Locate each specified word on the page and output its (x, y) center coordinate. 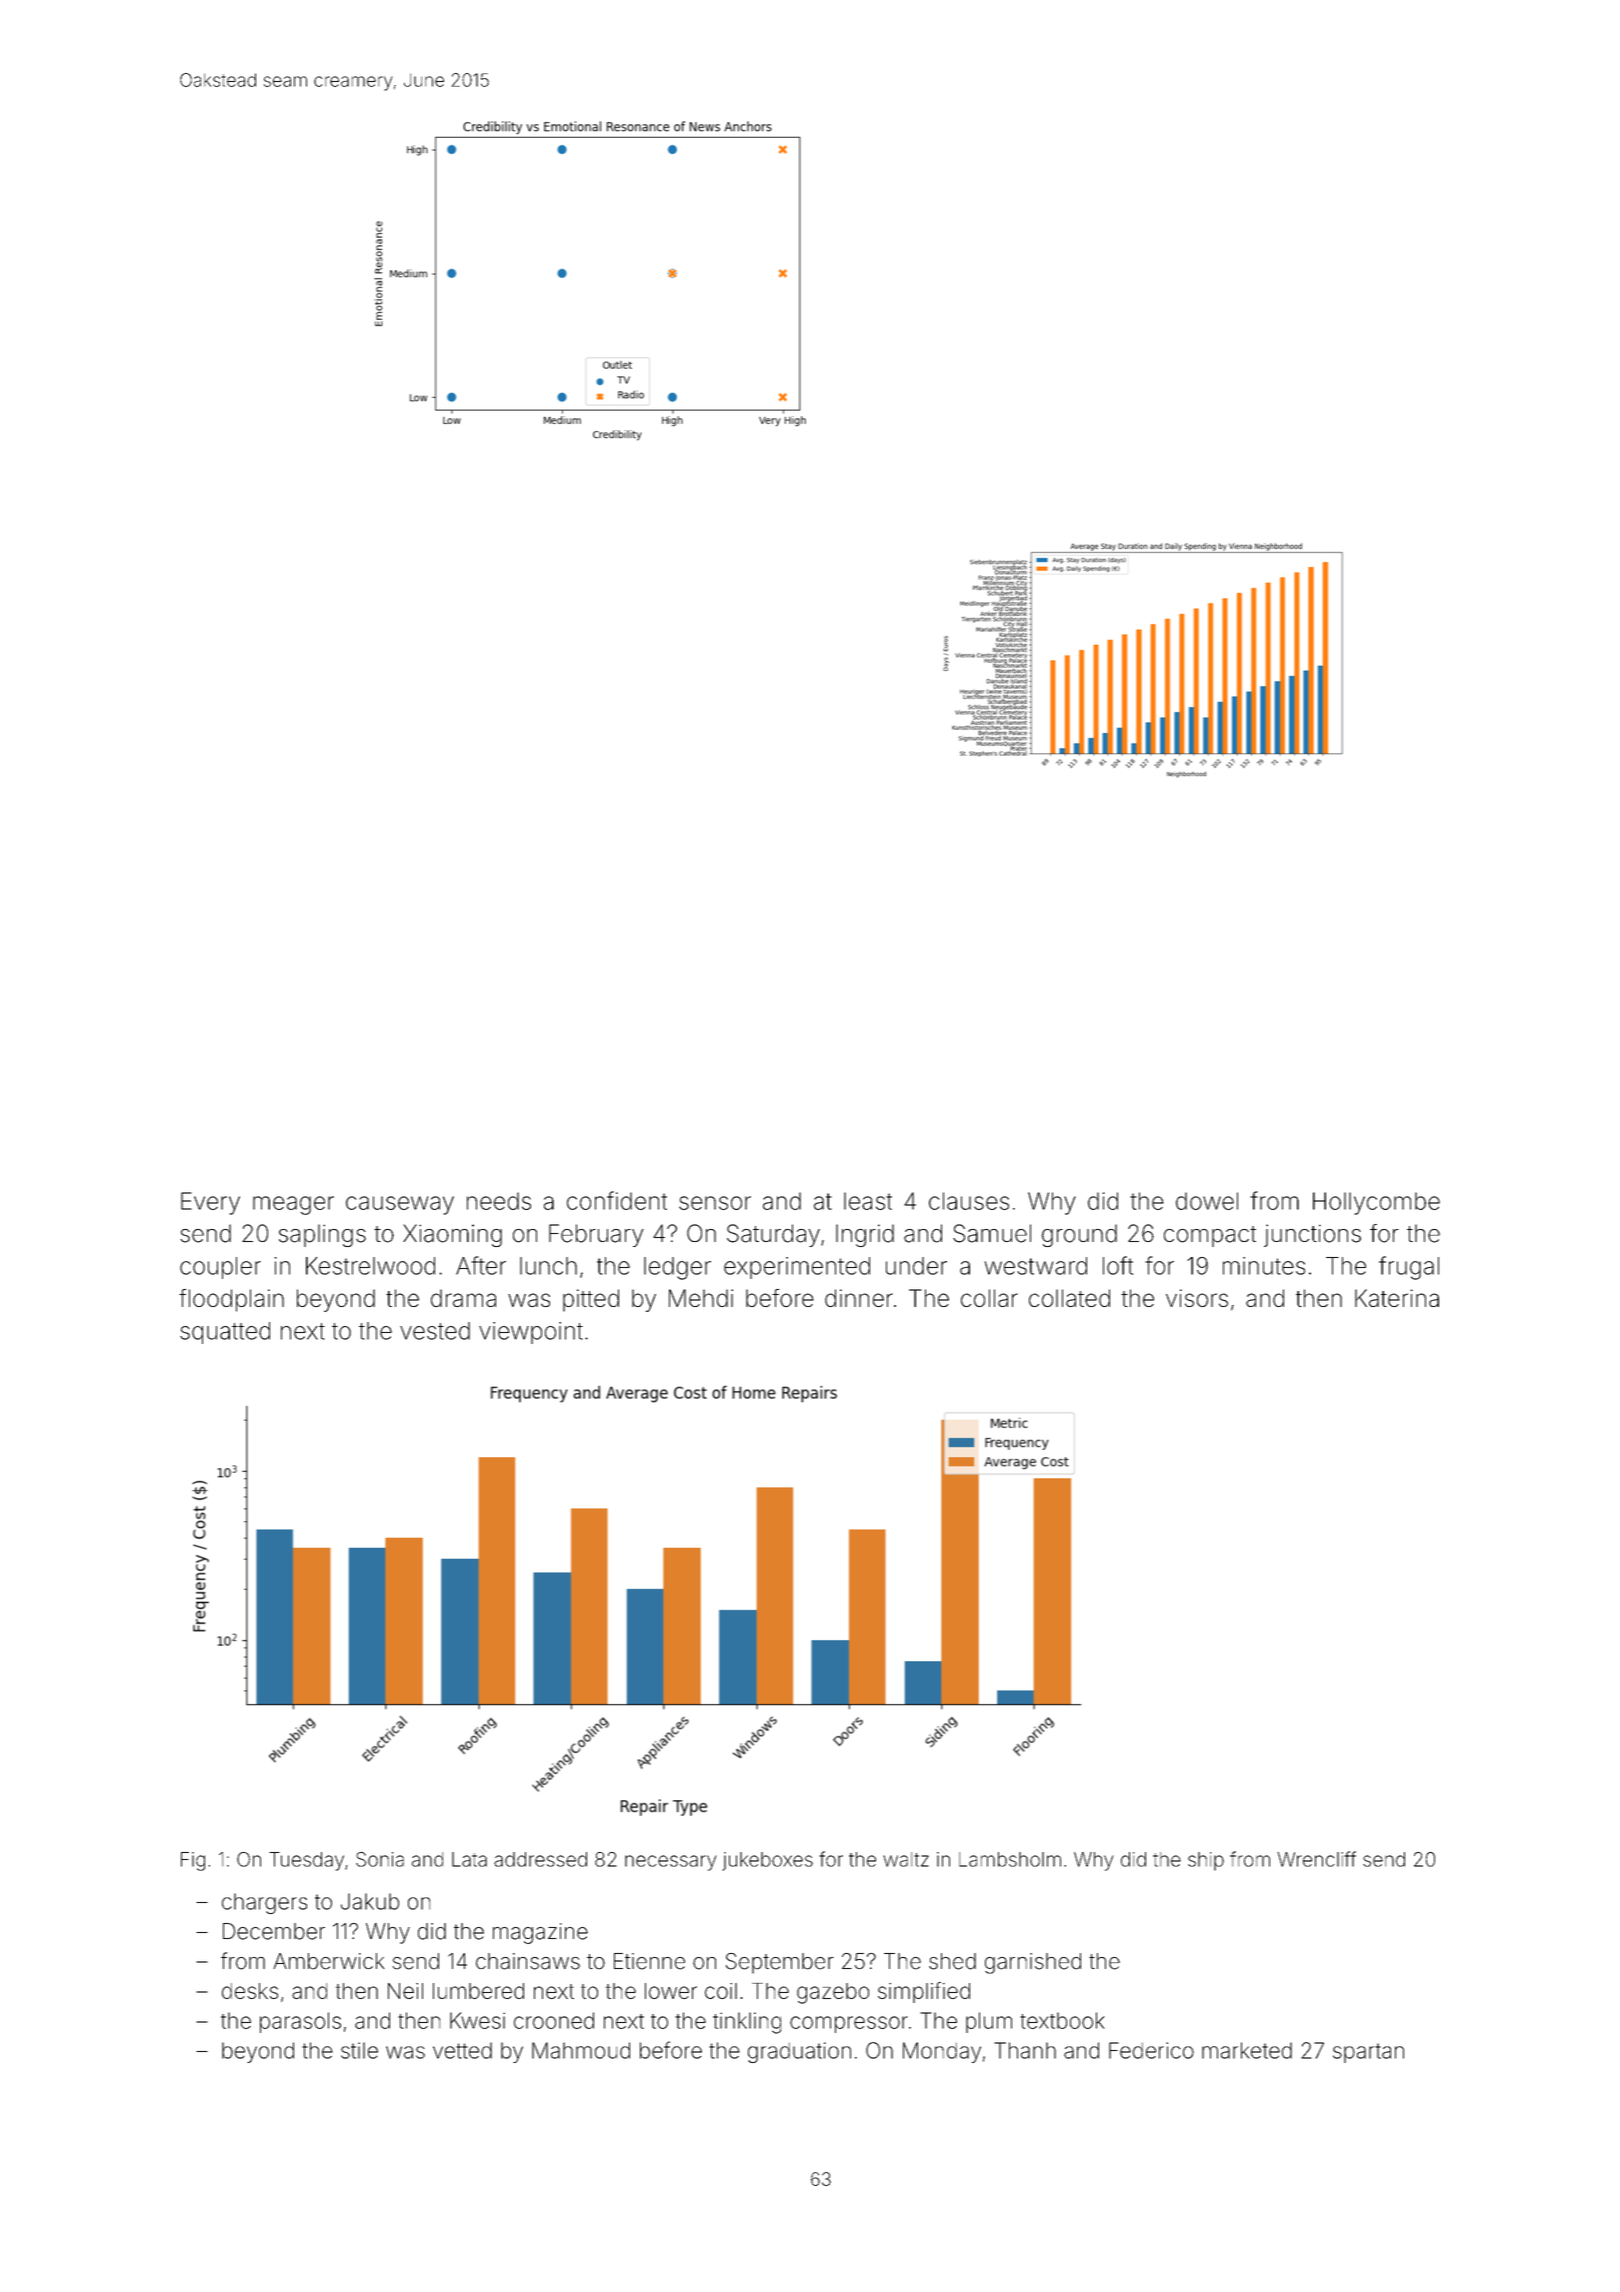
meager (293, 1205)
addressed (540, 1859)
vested (435, 1331)
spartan (1368, 2053)
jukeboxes (767, 1861)
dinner (859, 1298)
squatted (225, 1333)
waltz (906, 1859)
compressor (849, 2024)
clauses (969, 1201)
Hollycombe (1376, 1203)
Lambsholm (1010, 1859)
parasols (300, 2022)
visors (1197, 1298)
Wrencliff (1316, 1859)
